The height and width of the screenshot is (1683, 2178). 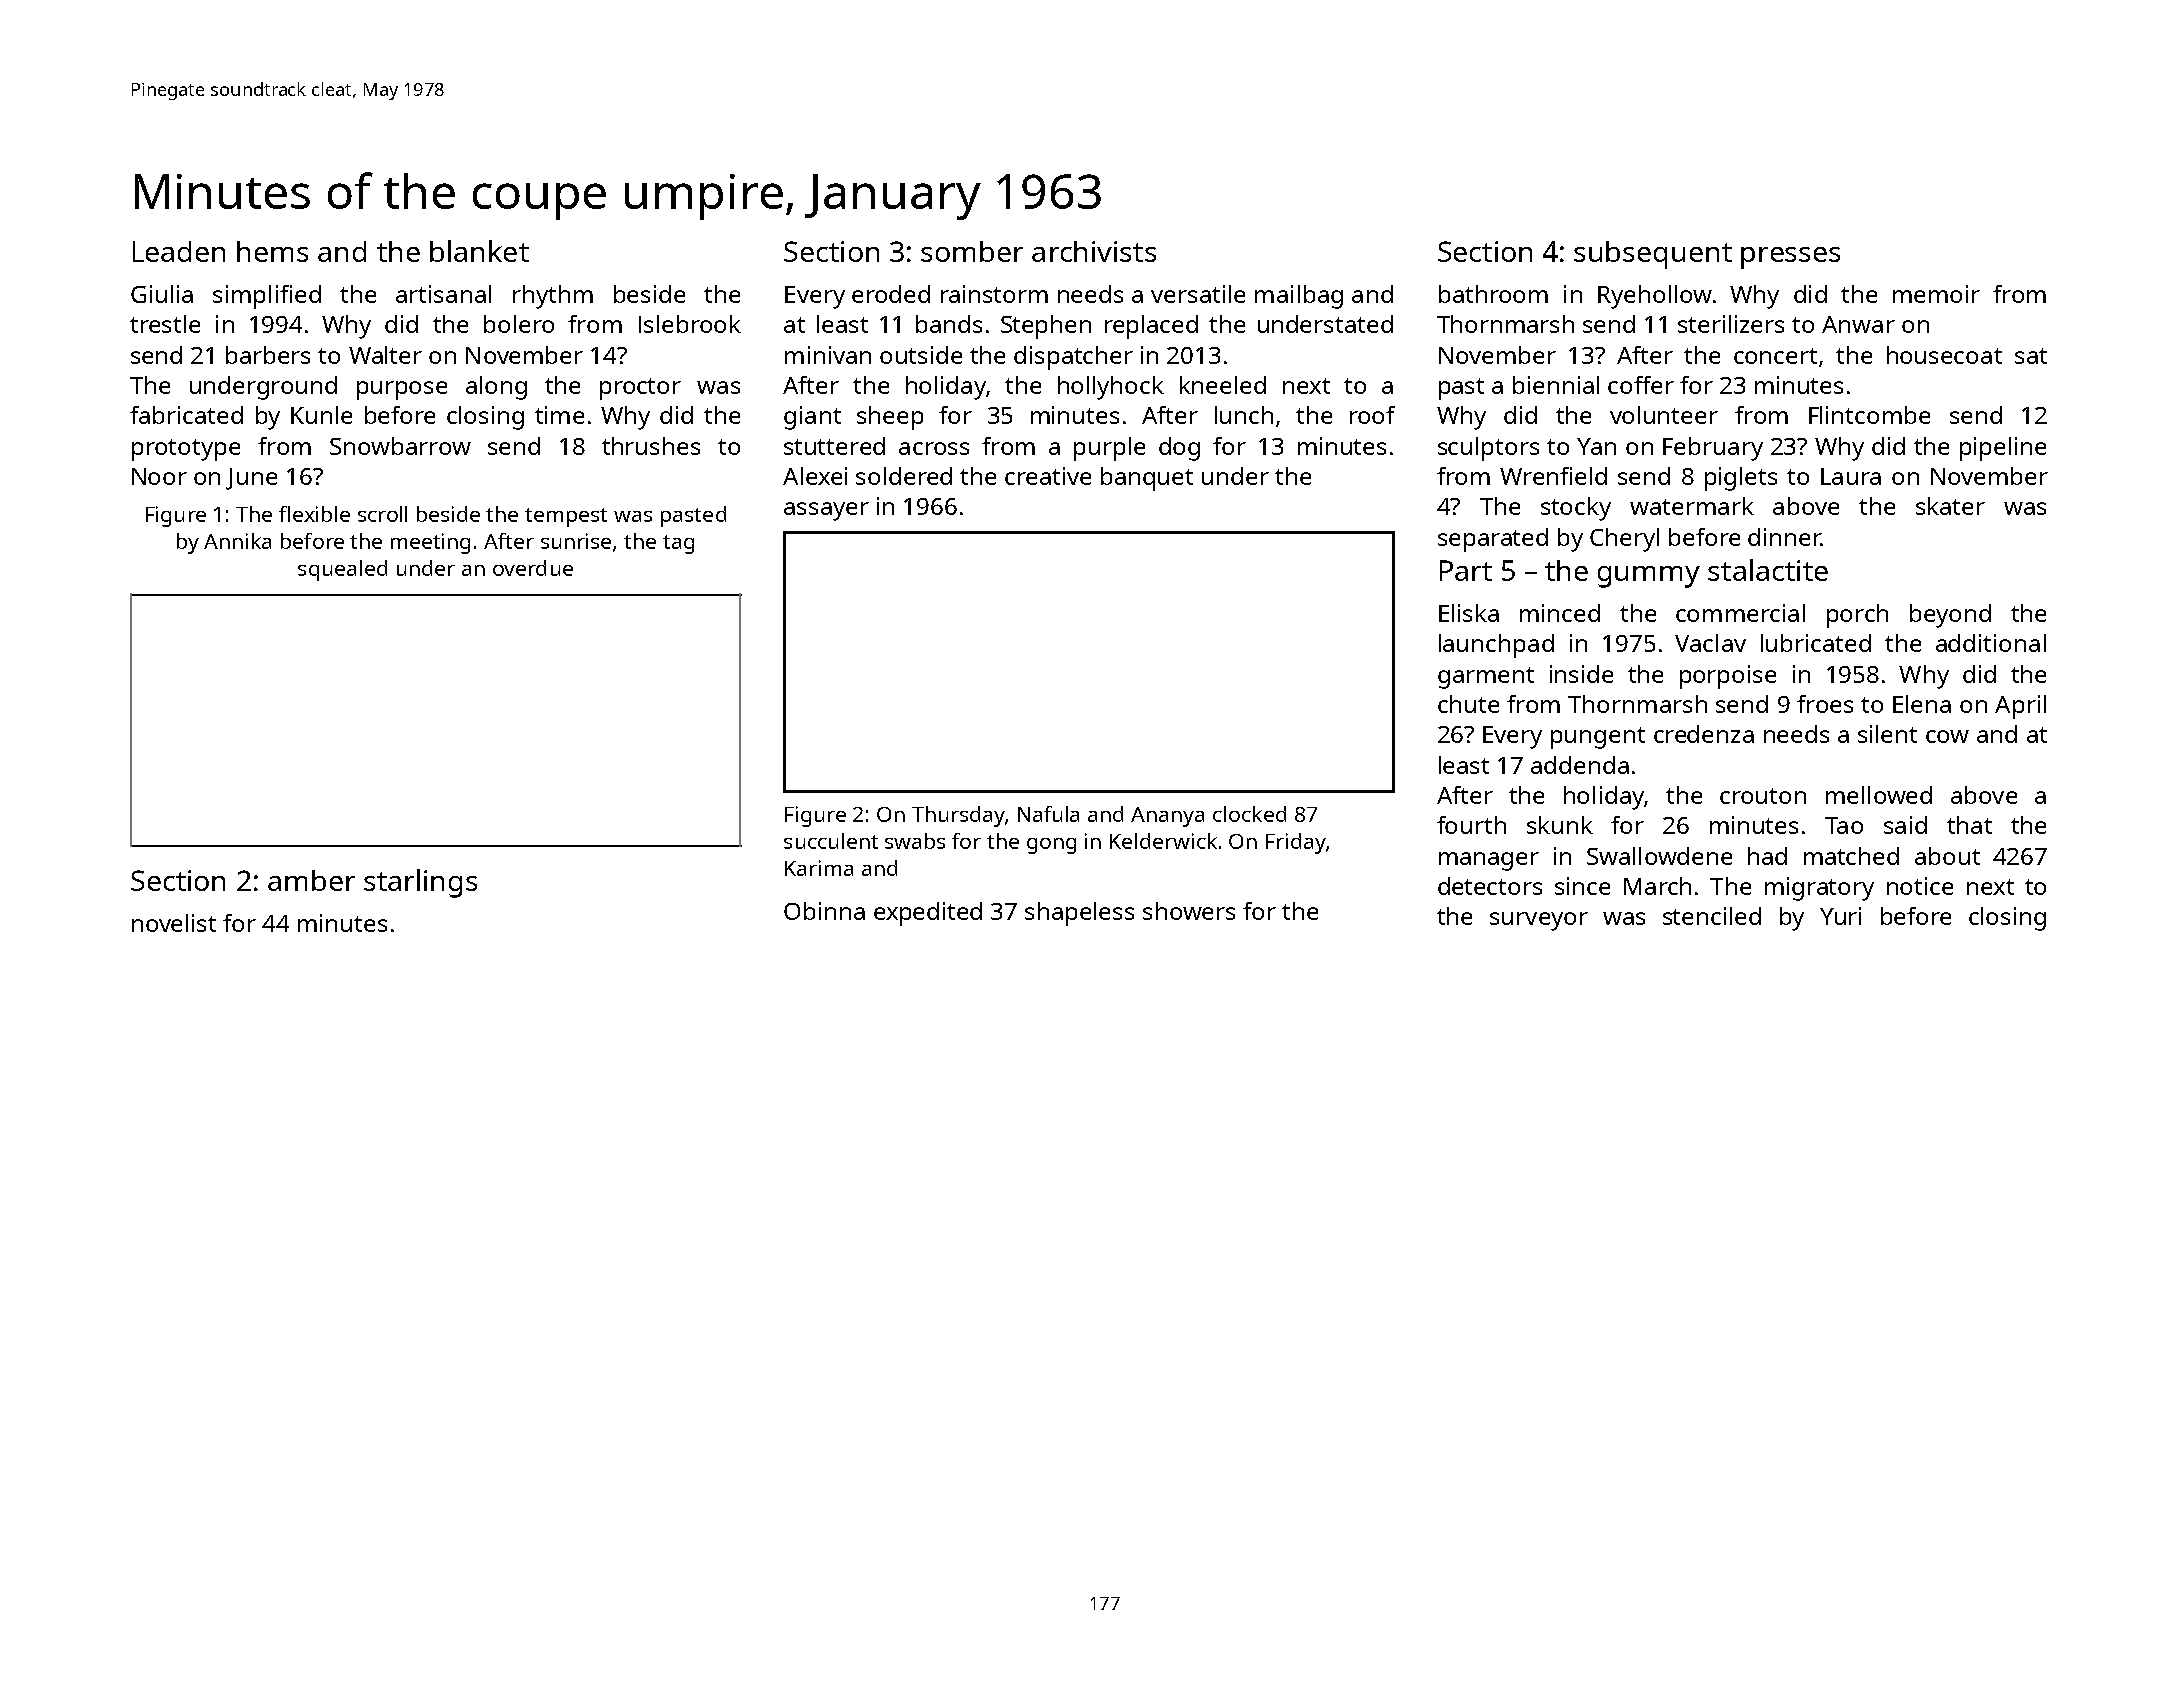 What do you see at coordinates (824, 911) in the screenshot?
I see `Obinna` at bounding box center [824, 911].
